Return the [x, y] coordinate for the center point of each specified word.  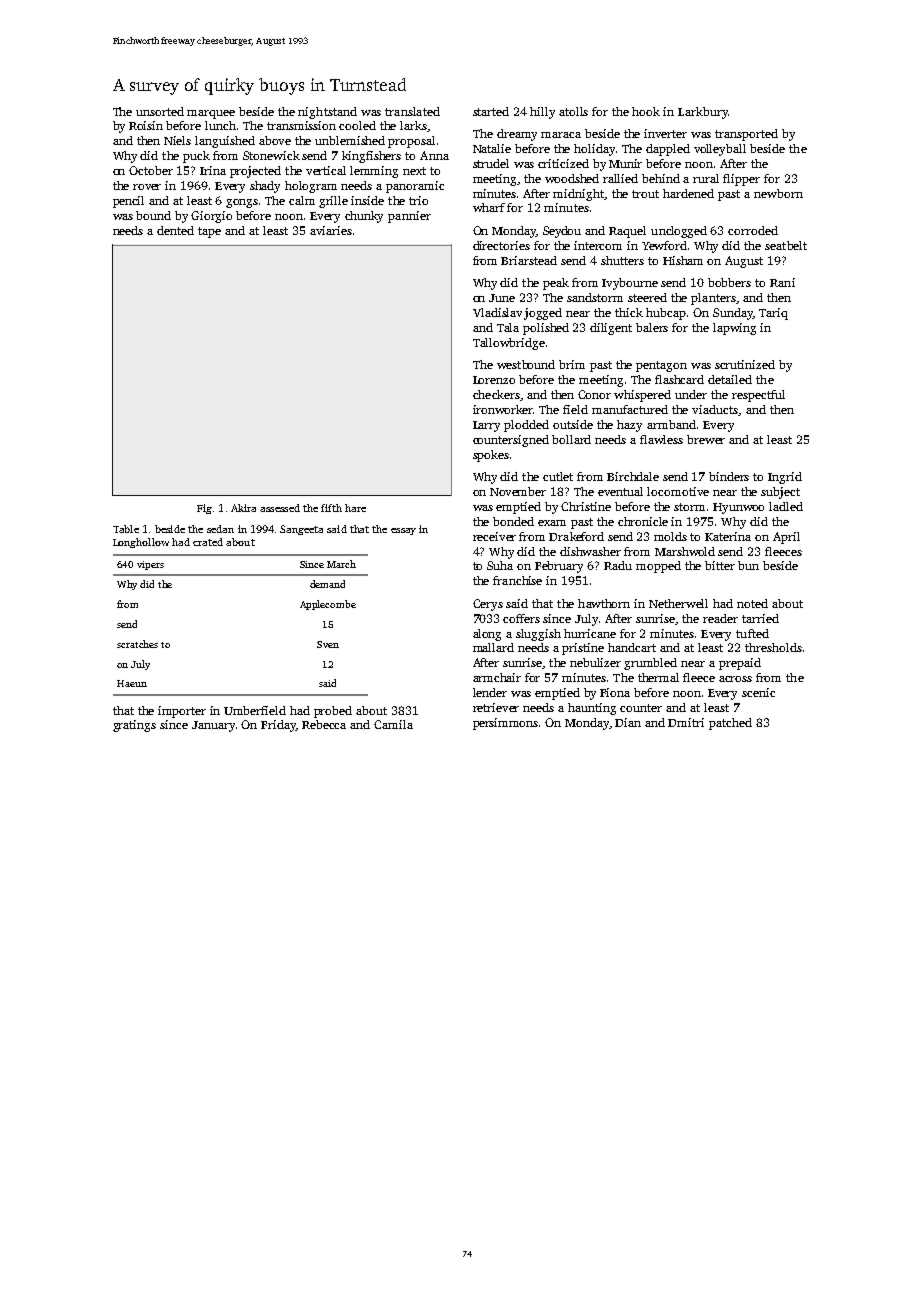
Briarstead [529, 260]
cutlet [558, 476]
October [151, 170]
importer [182, 712]
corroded [753, 230]
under [691, 394]
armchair [497, 677]
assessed [280, 508]
